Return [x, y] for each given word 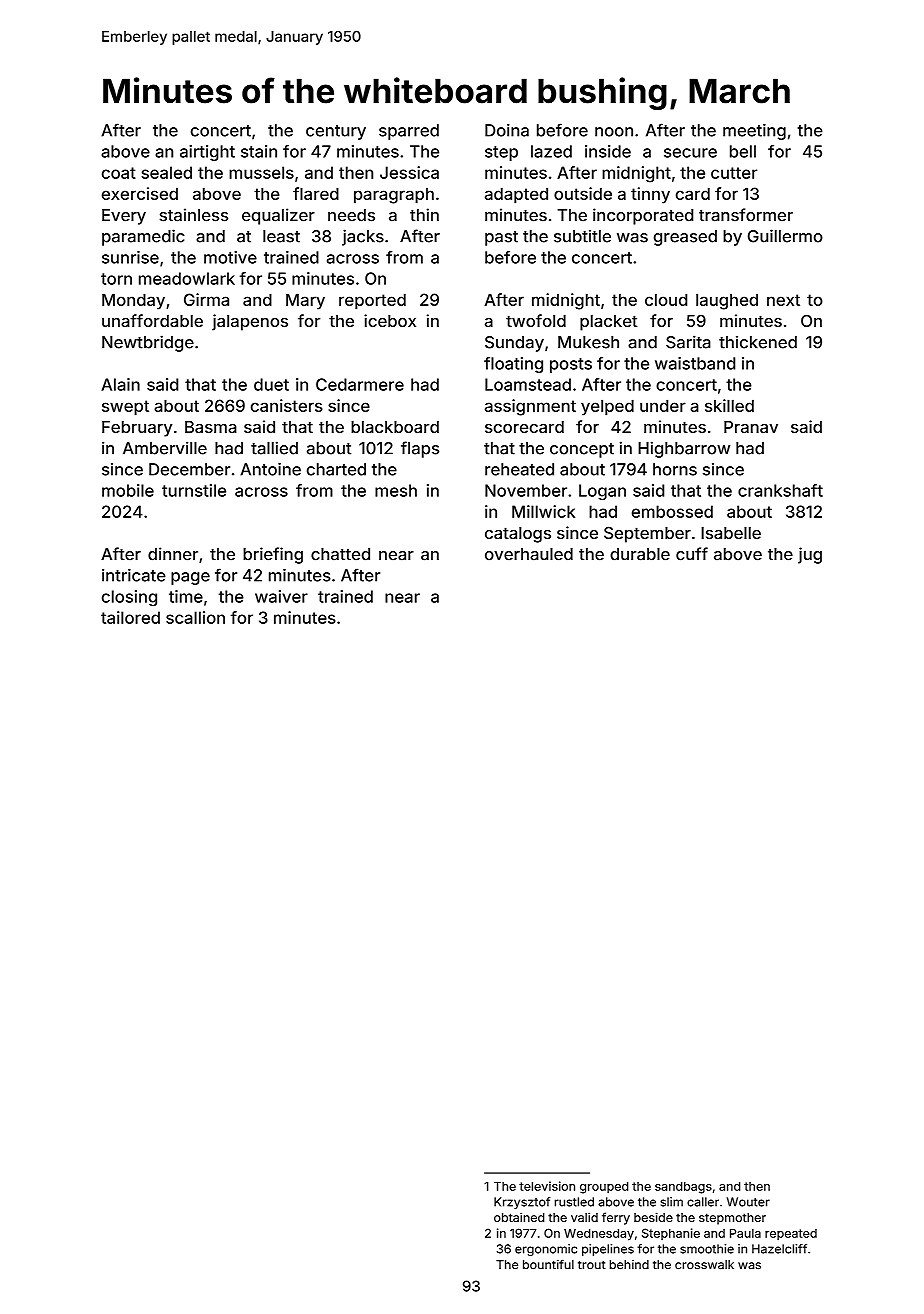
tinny [650, 195]
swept [125, 408]
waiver [281, 596]
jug [810, 555]
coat [119, 173]
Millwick [543, 511]
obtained [519, 1217]
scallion [195, 617]
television [547, 1186]
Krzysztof [522, 1203]
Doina [507, 130]
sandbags [683, 1188]
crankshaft [780, 490]
